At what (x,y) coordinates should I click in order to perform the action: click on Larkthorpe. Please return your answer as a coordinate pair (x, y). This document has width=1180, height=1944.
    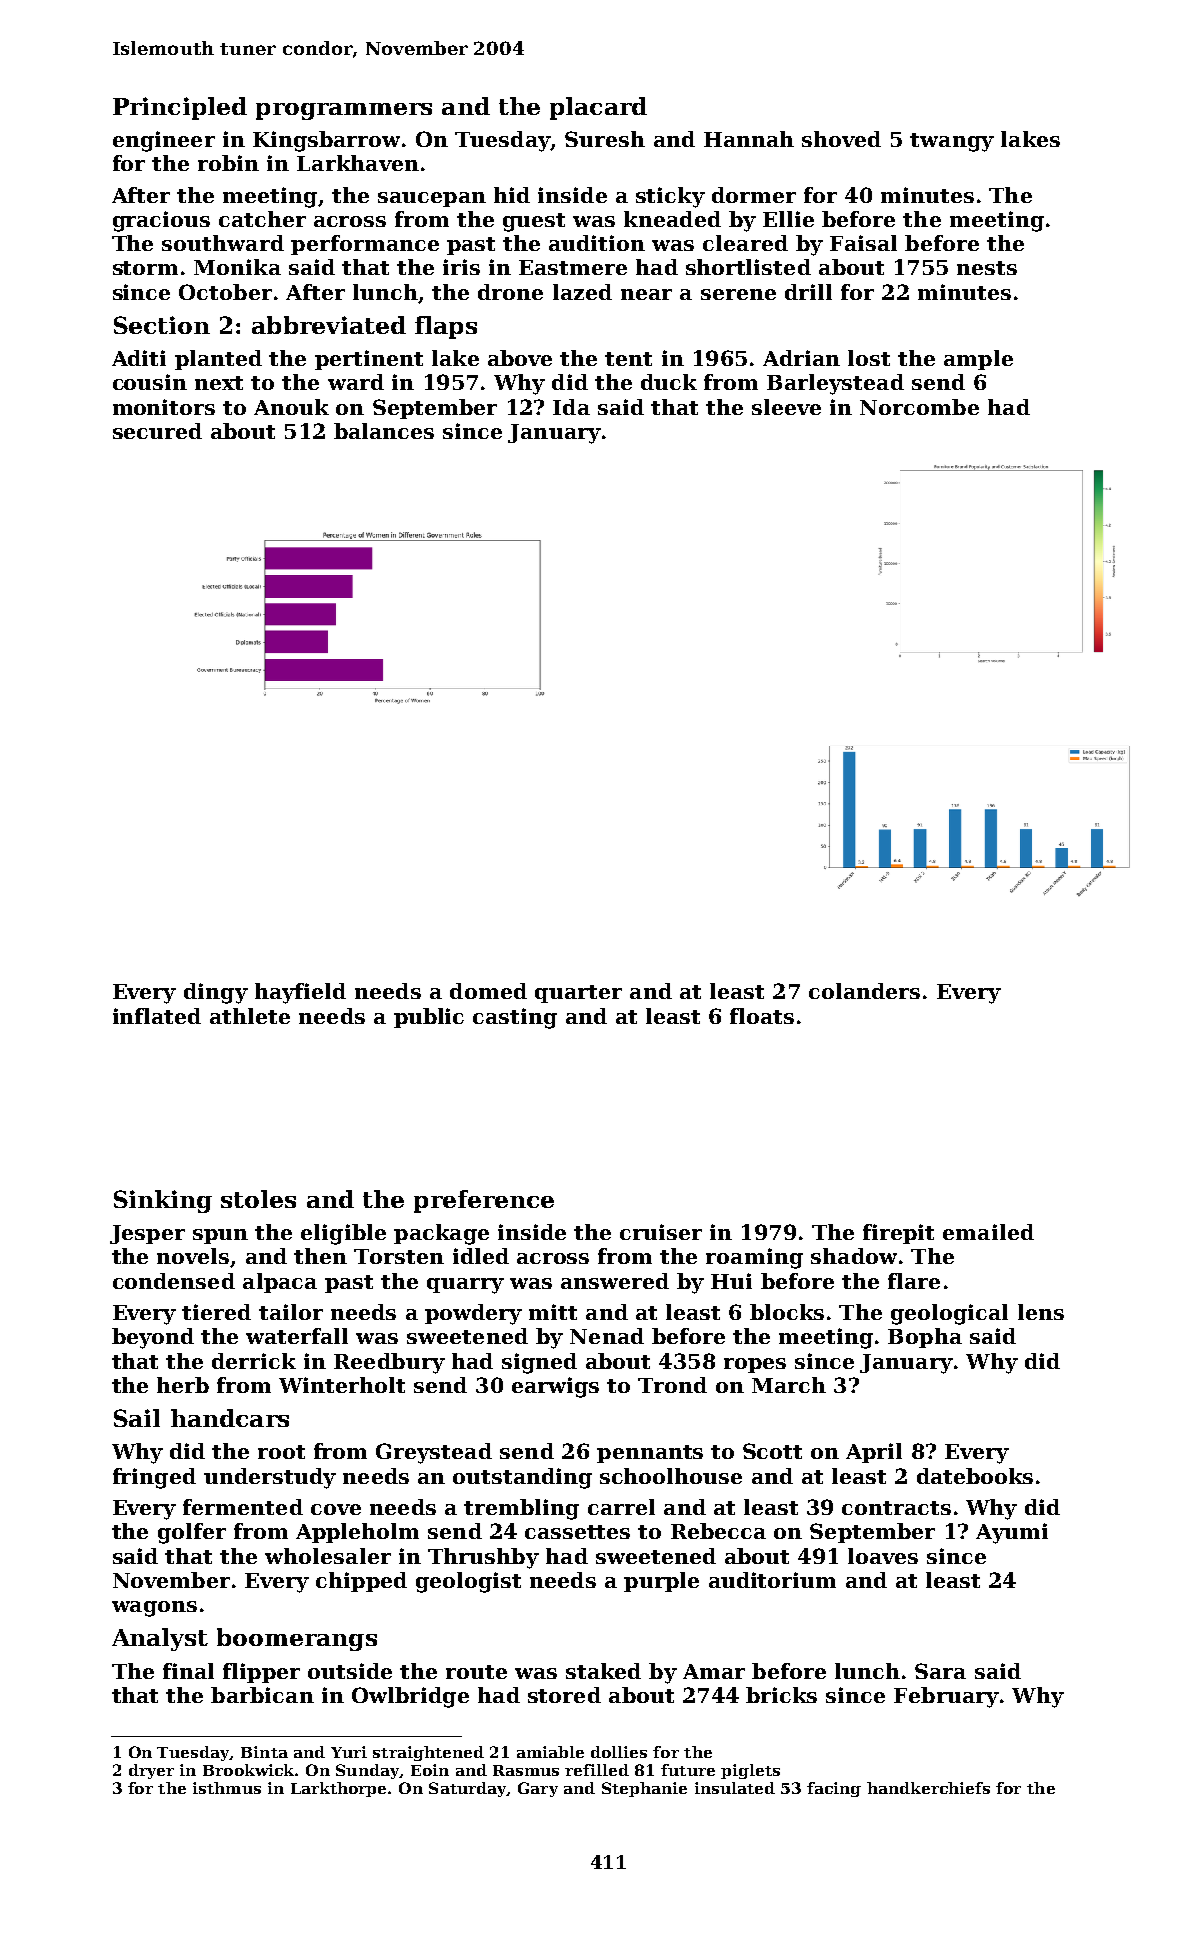
    Looking at the image, I should click on (338, 1789).
